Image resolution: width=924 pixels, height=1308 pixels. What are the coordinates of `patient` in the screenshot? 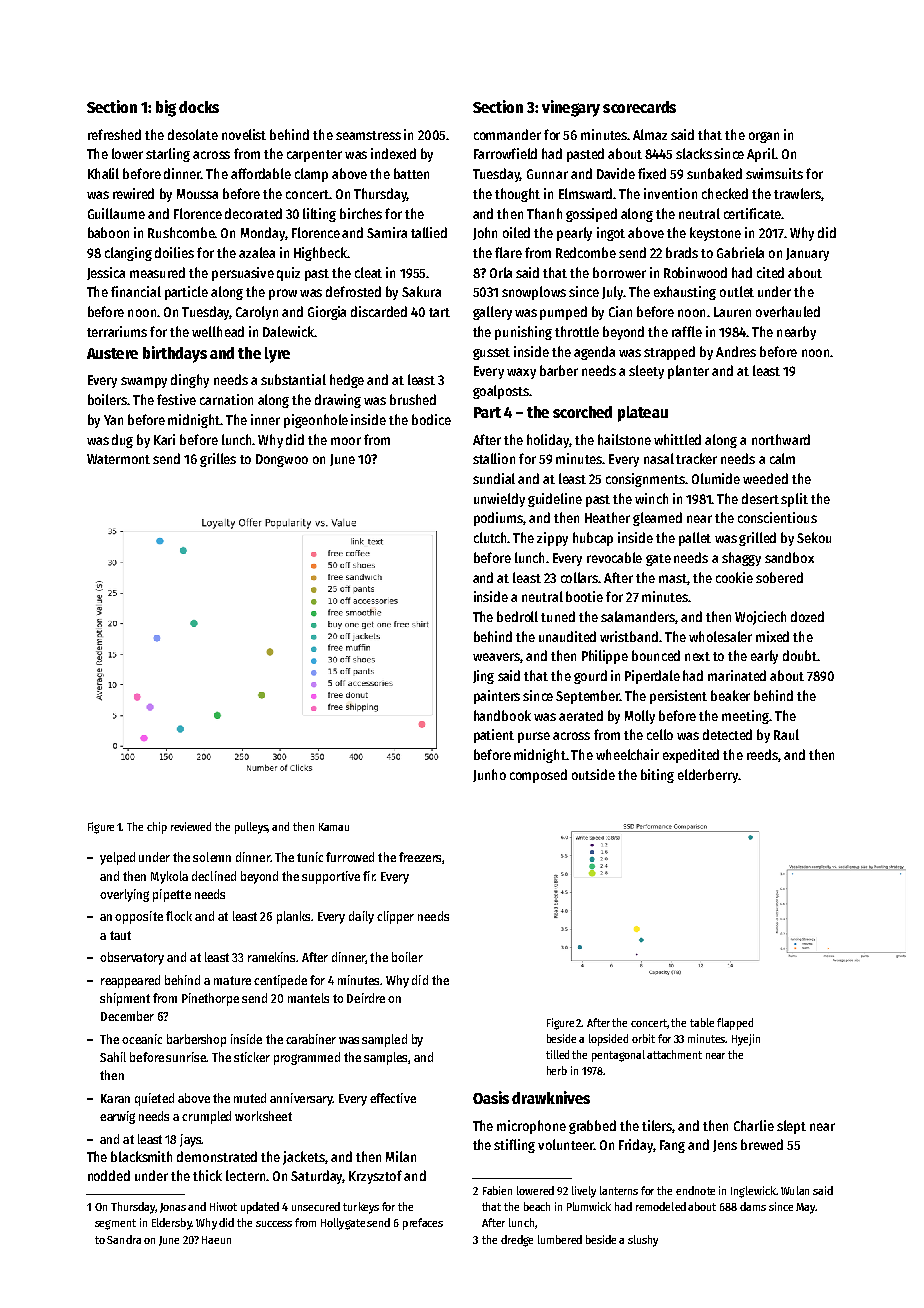 It's located at (494, 736).
